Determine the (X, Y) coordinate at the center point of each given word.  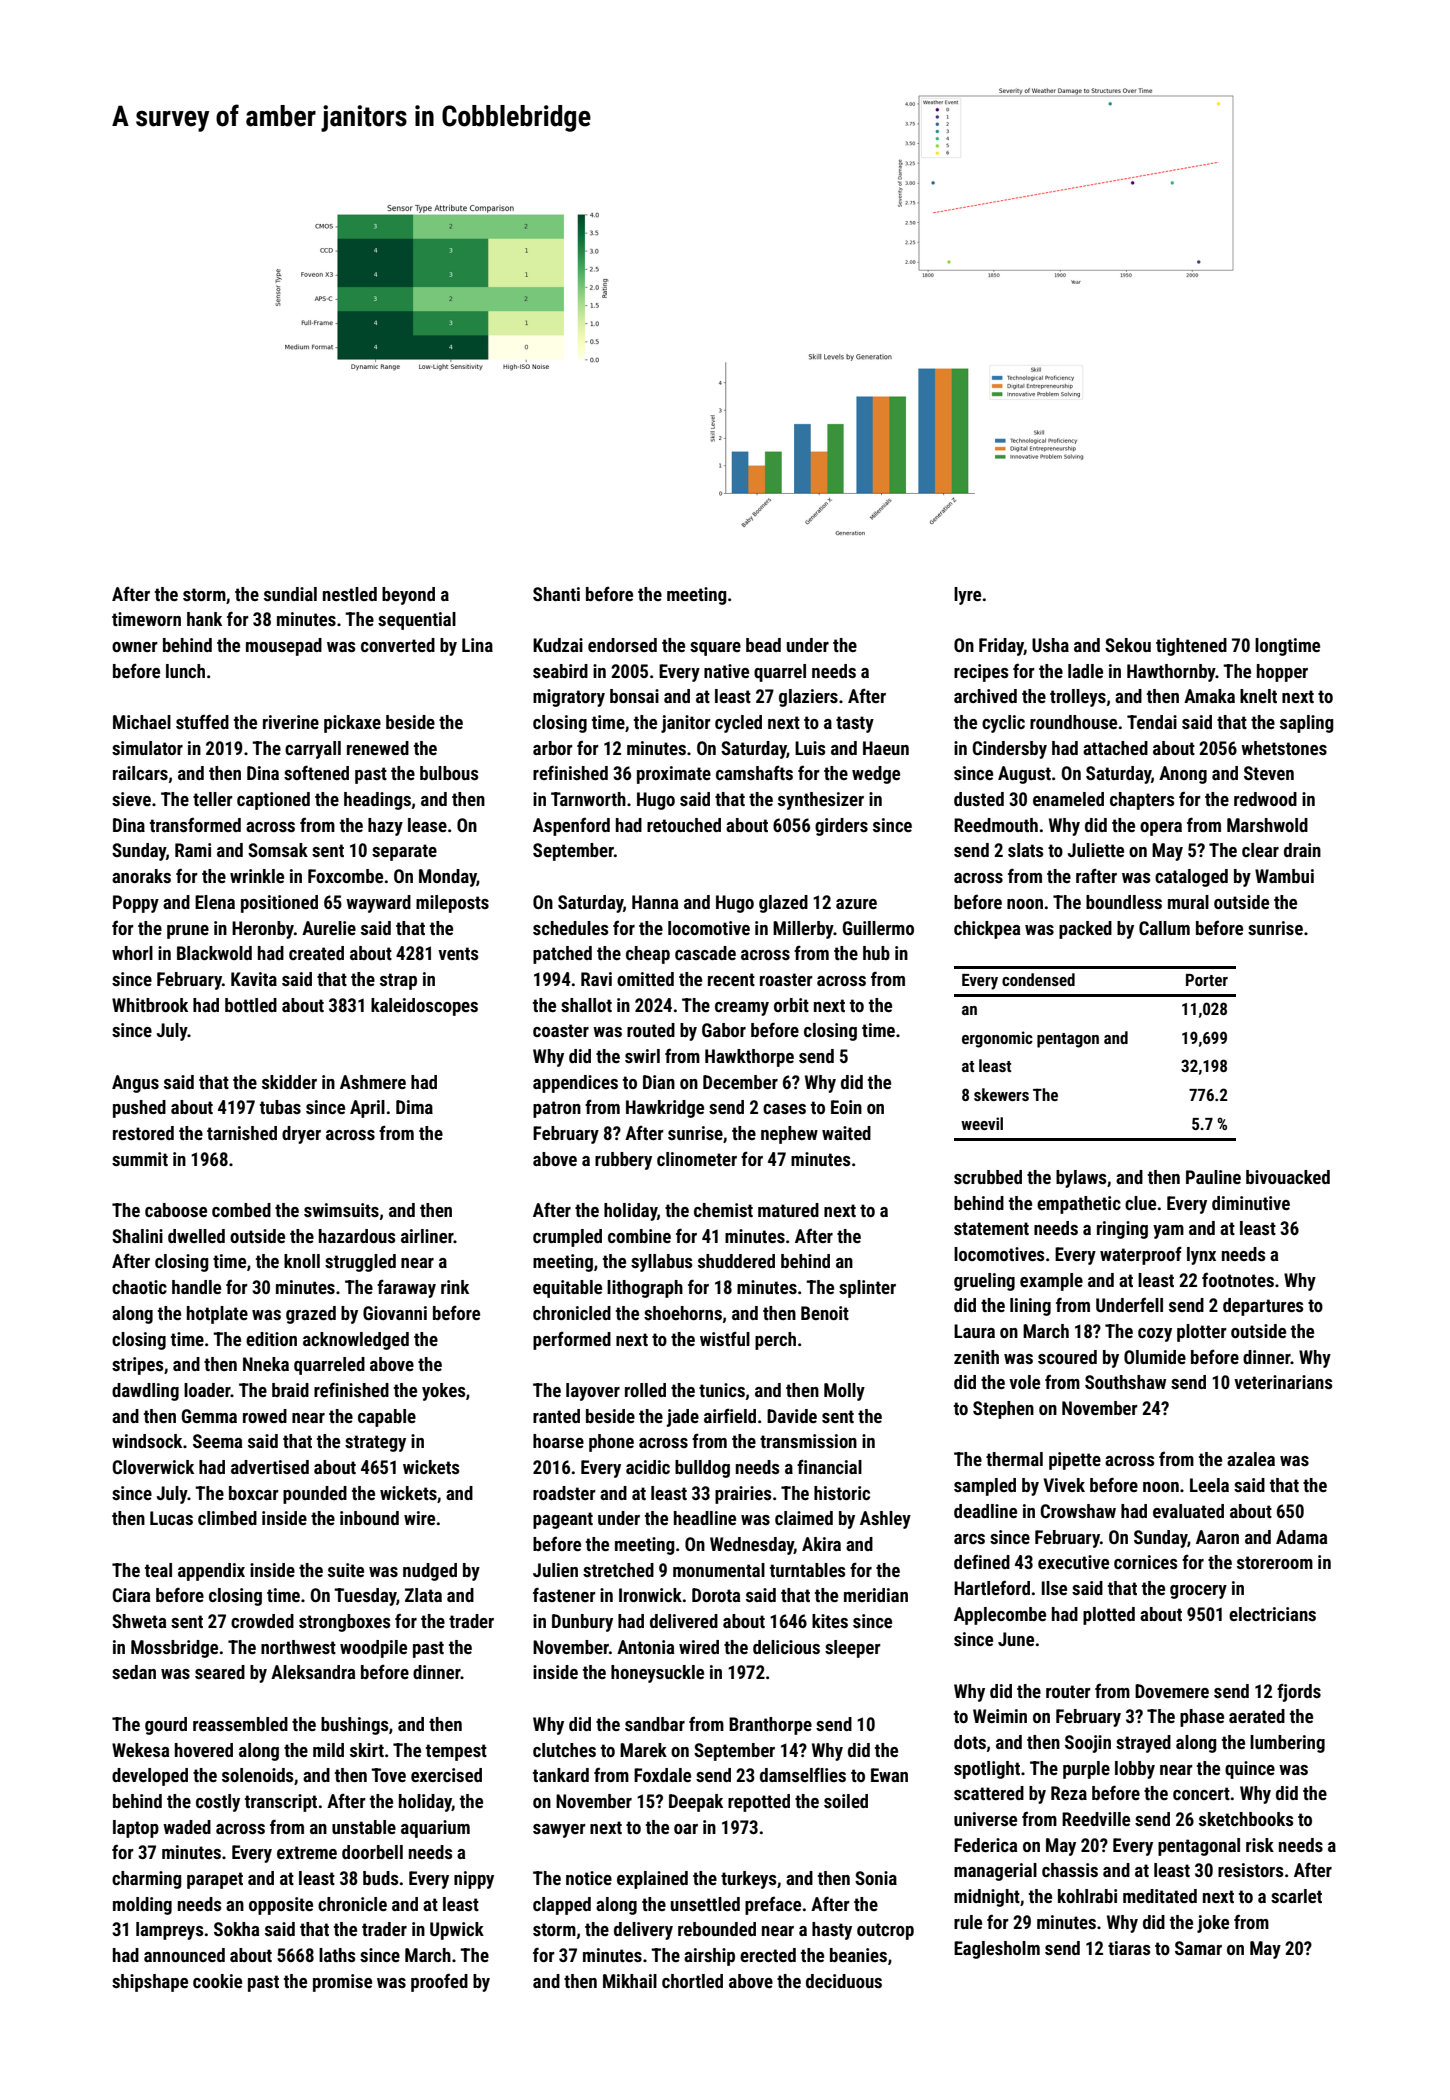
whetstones (1284, 748)
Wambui (1284, 876)
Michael (142, 722)
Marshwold (1267, 825)
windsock (147, 1441)
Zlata (423, 1595)
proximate (674, 775)
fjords (1299, 1692)
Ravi (596, 979)
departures (1263, 1307)
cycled (738, 724)
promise (342, 1983)
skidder (289, 1082)
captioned (273, 801)
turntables (807, 1570)
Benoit (825, 1313)
